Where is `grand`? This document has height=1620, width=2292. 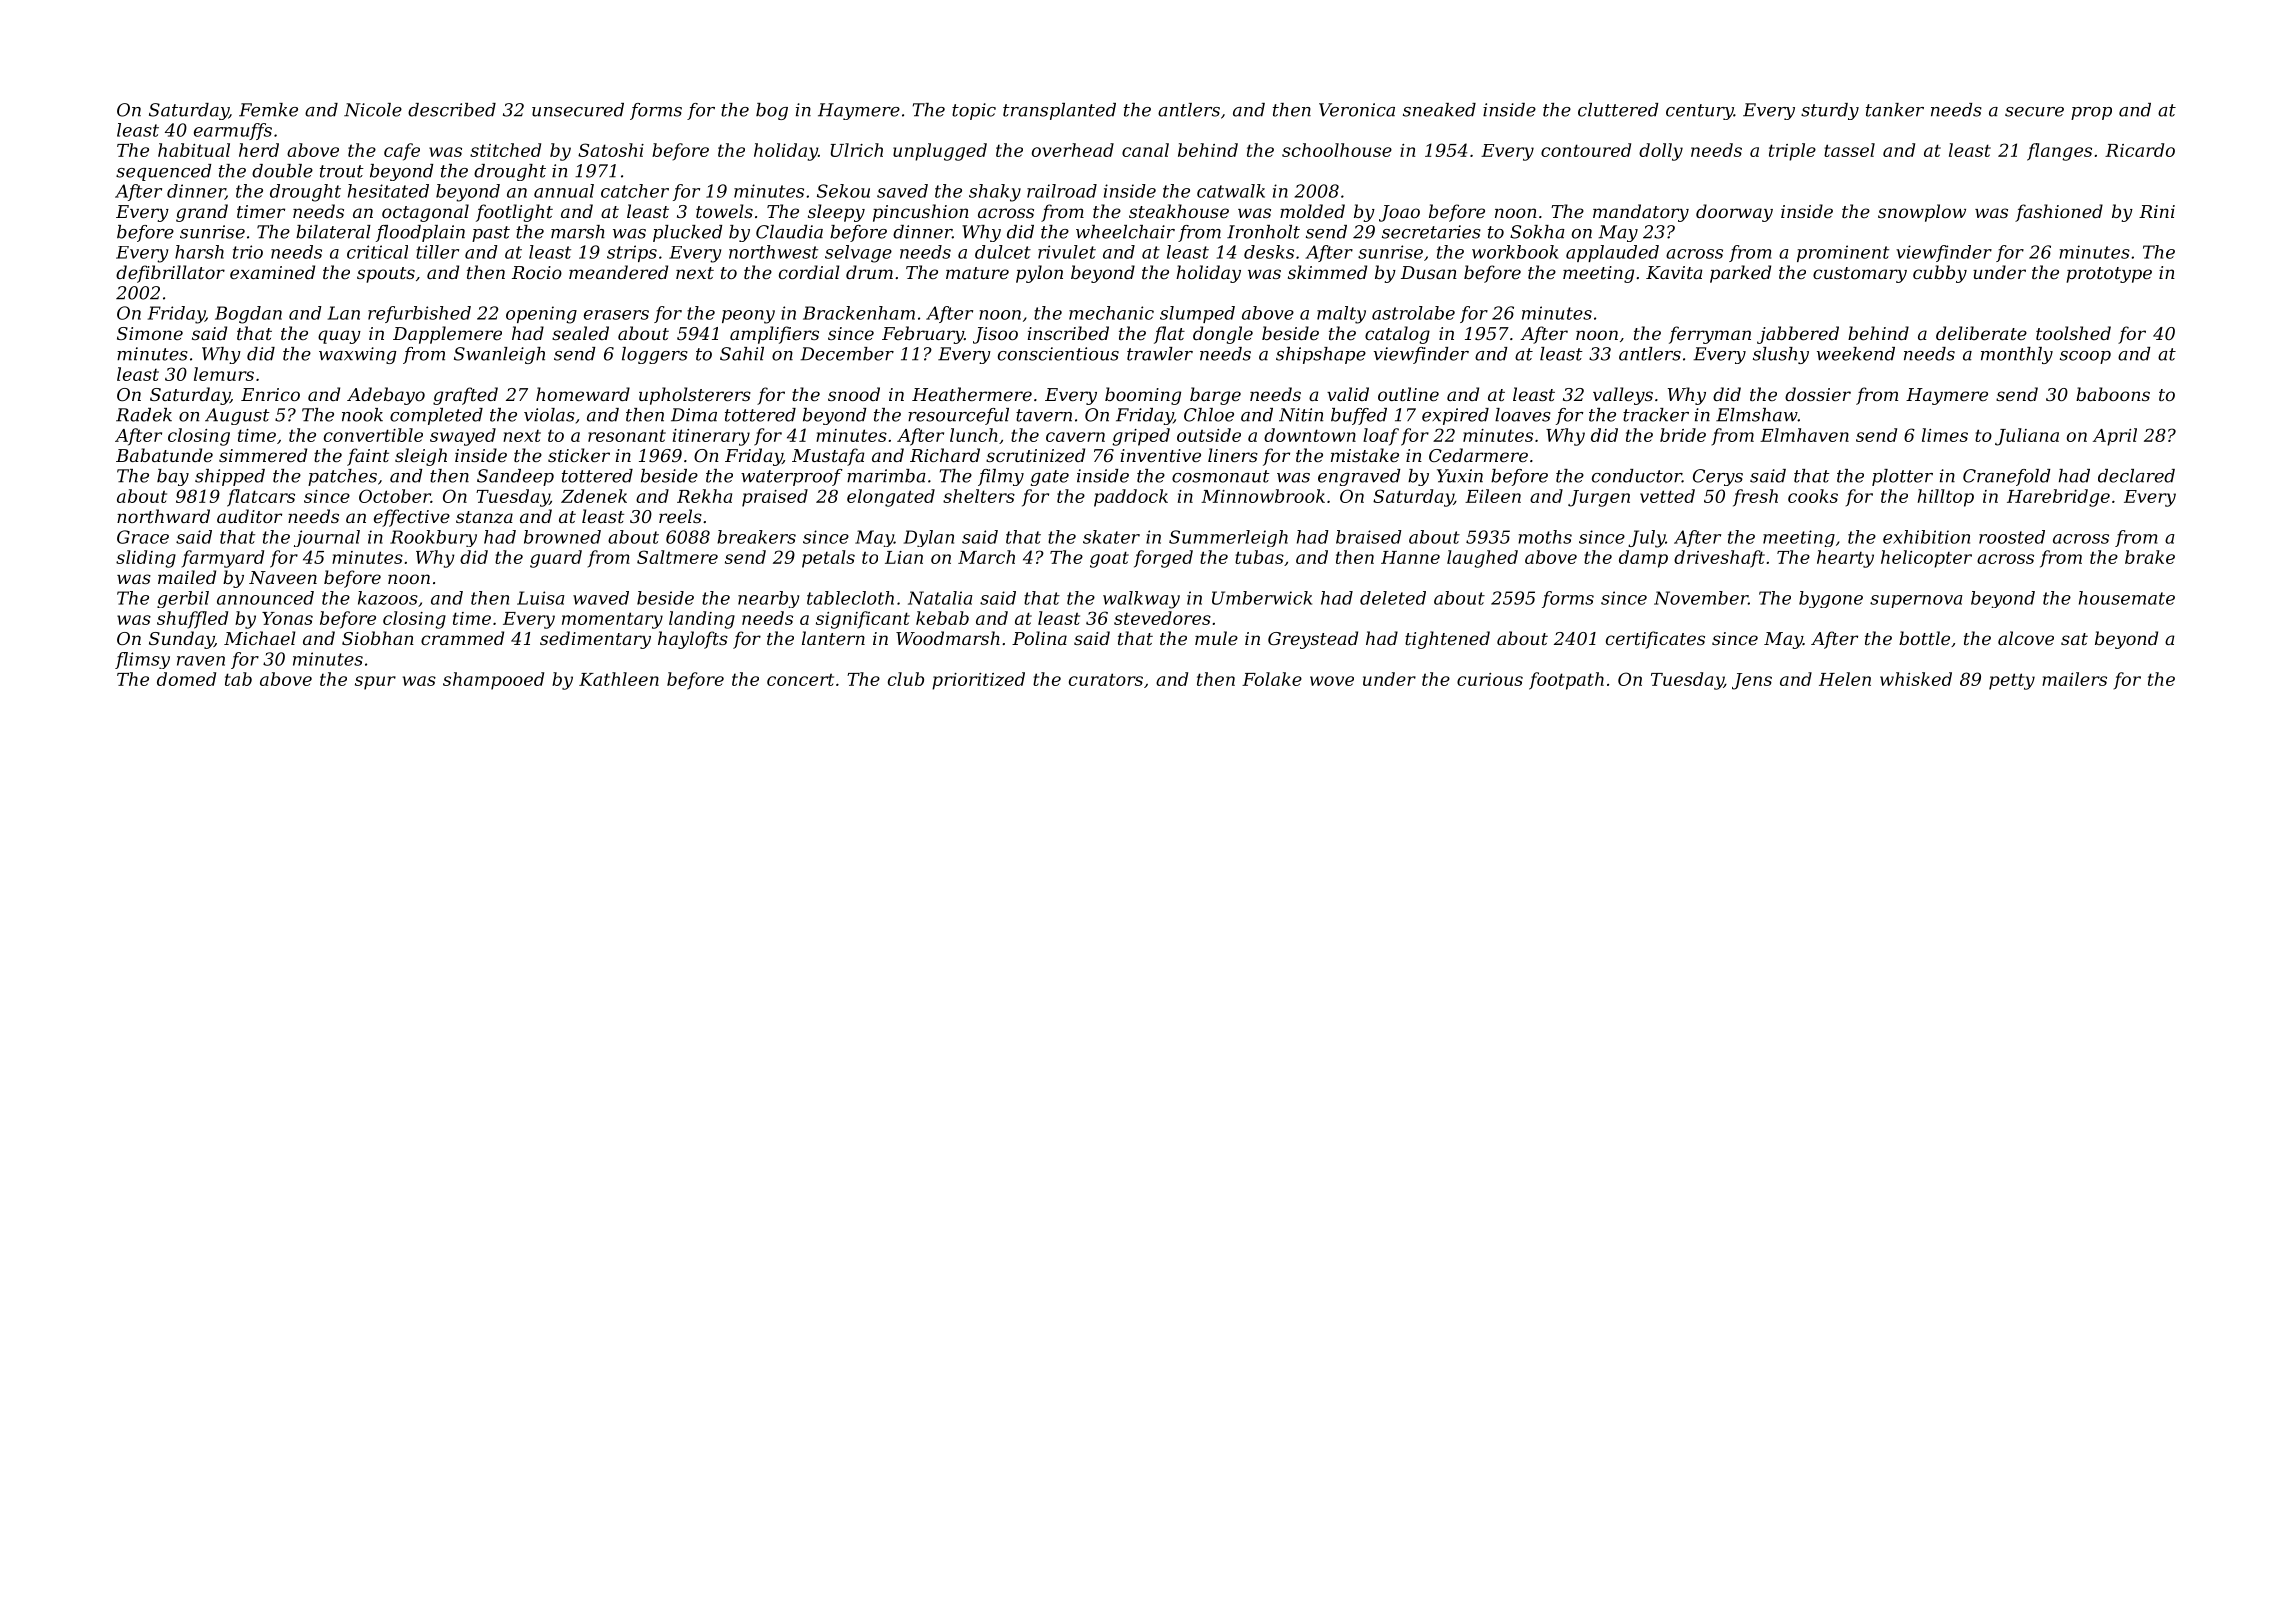 grand is located at coordinates (202, 213).
